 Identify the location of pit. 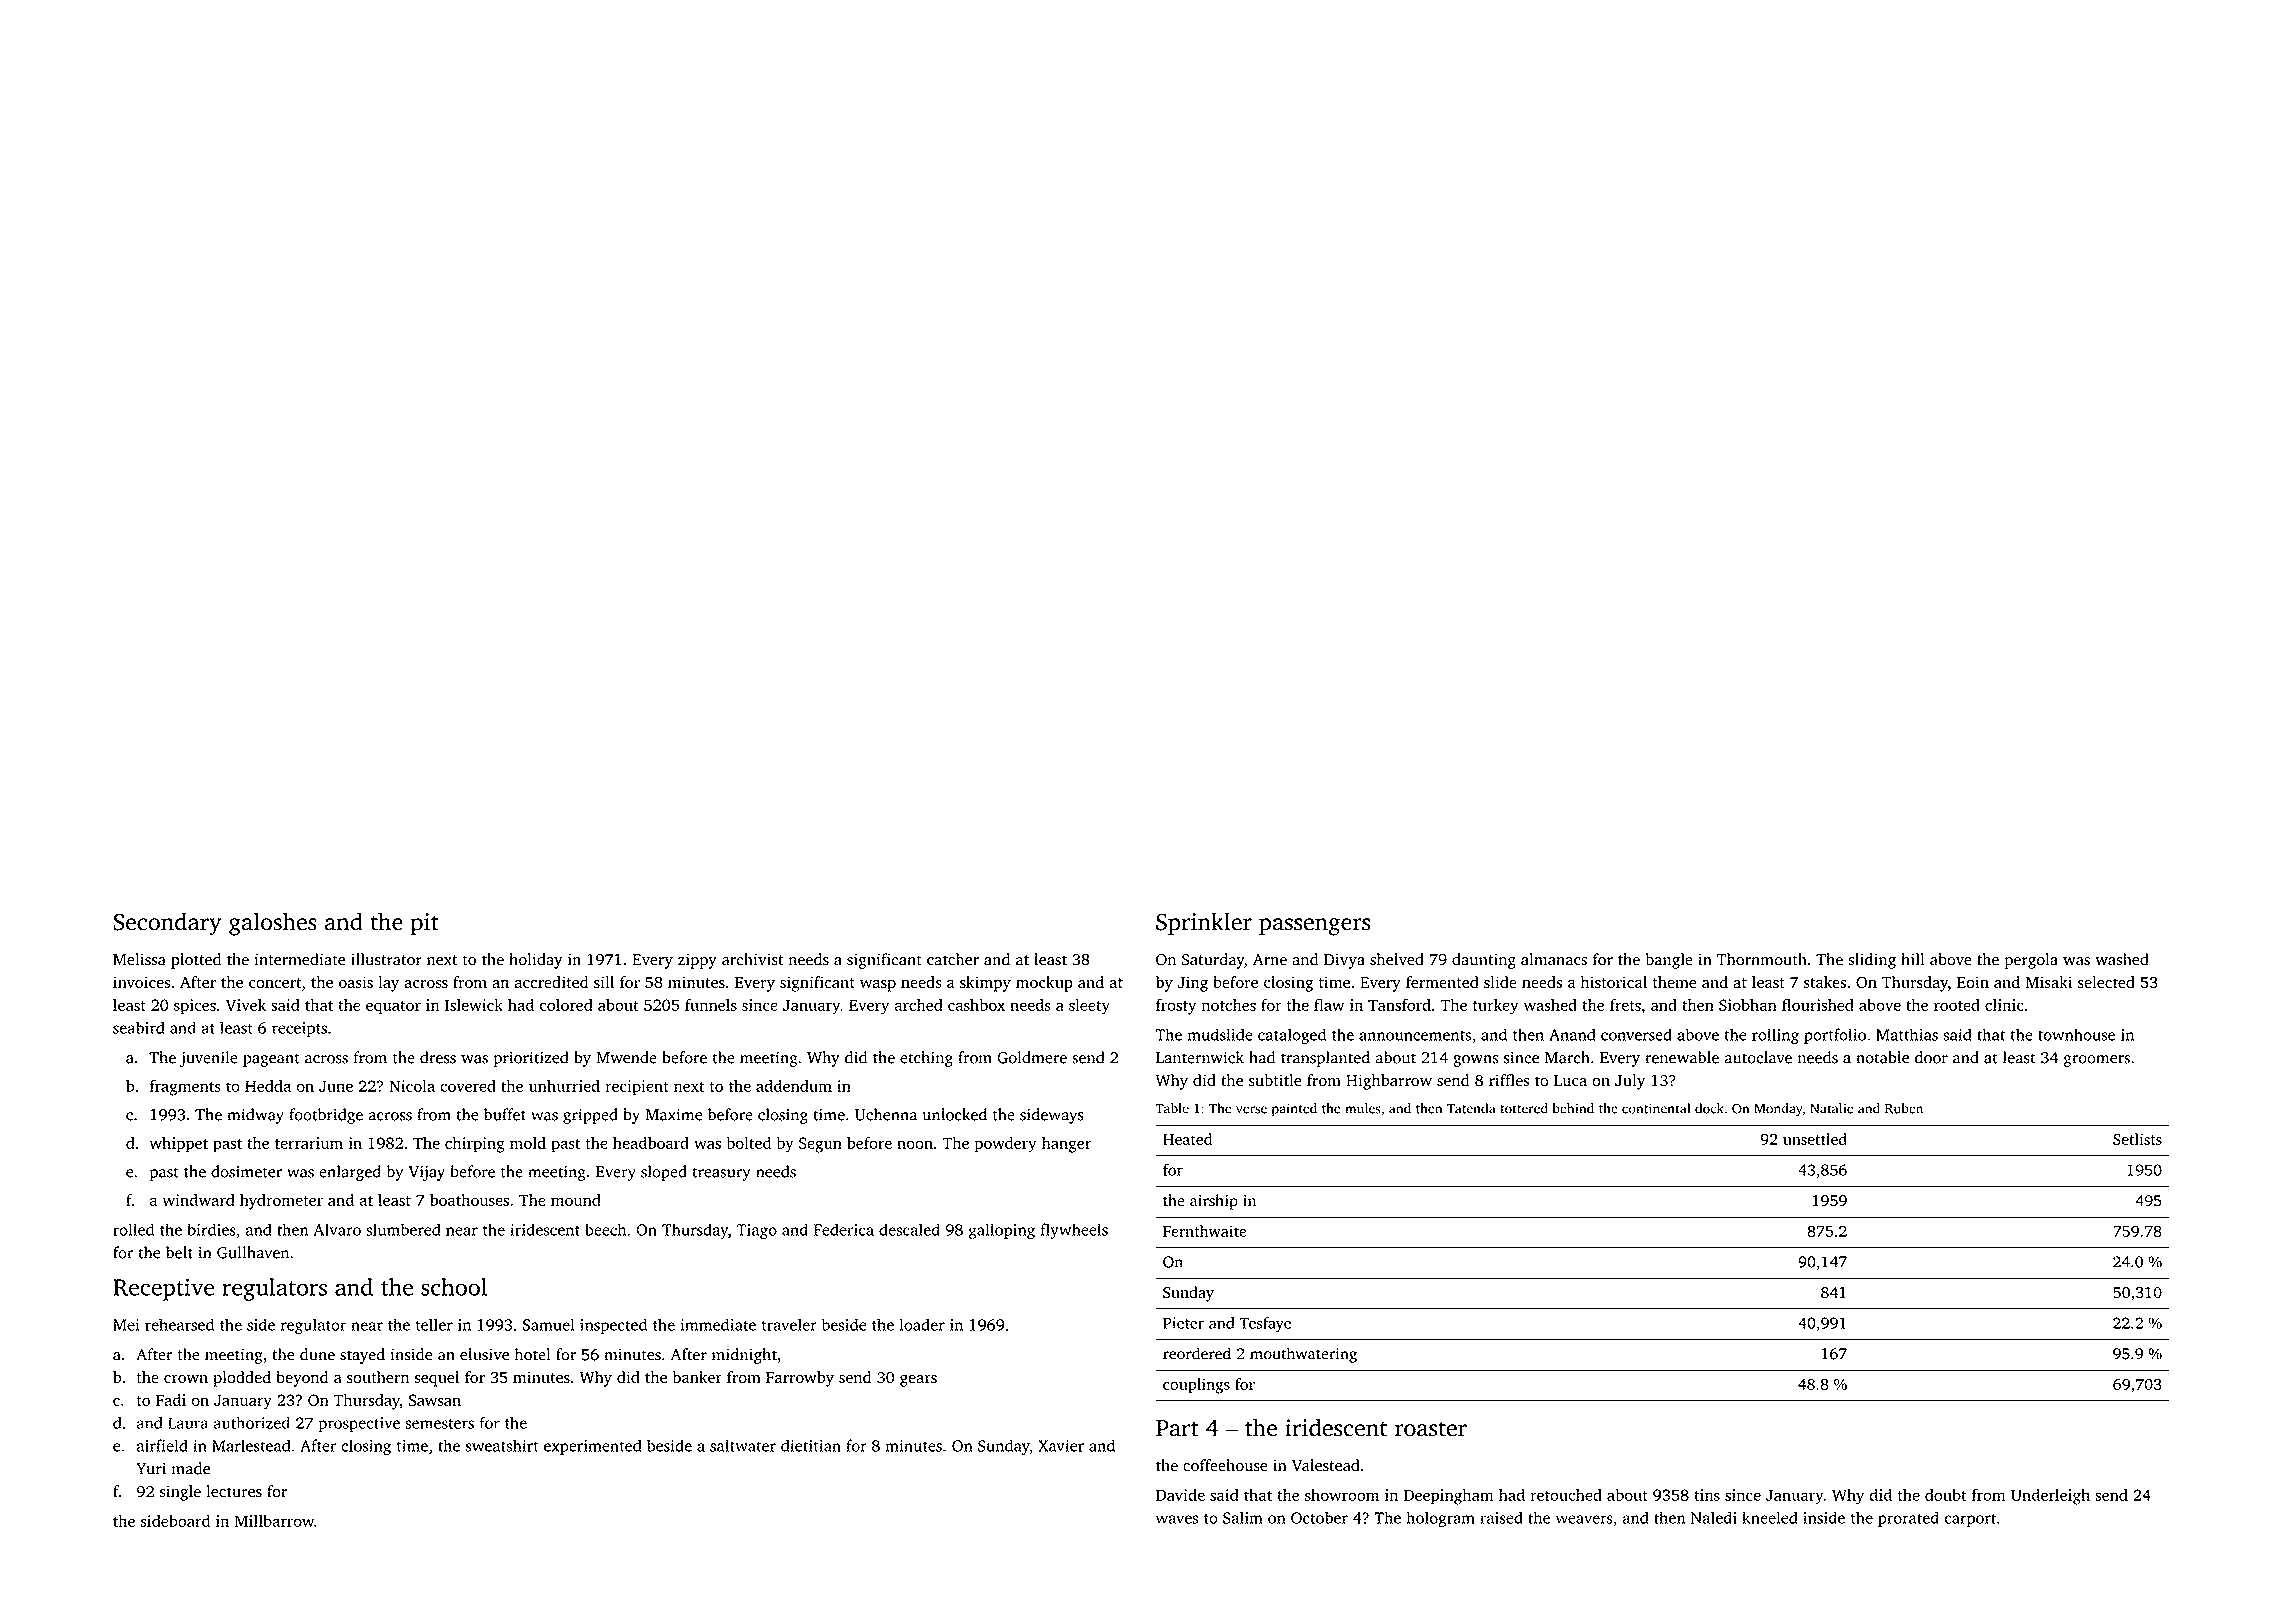
(425, 924).
